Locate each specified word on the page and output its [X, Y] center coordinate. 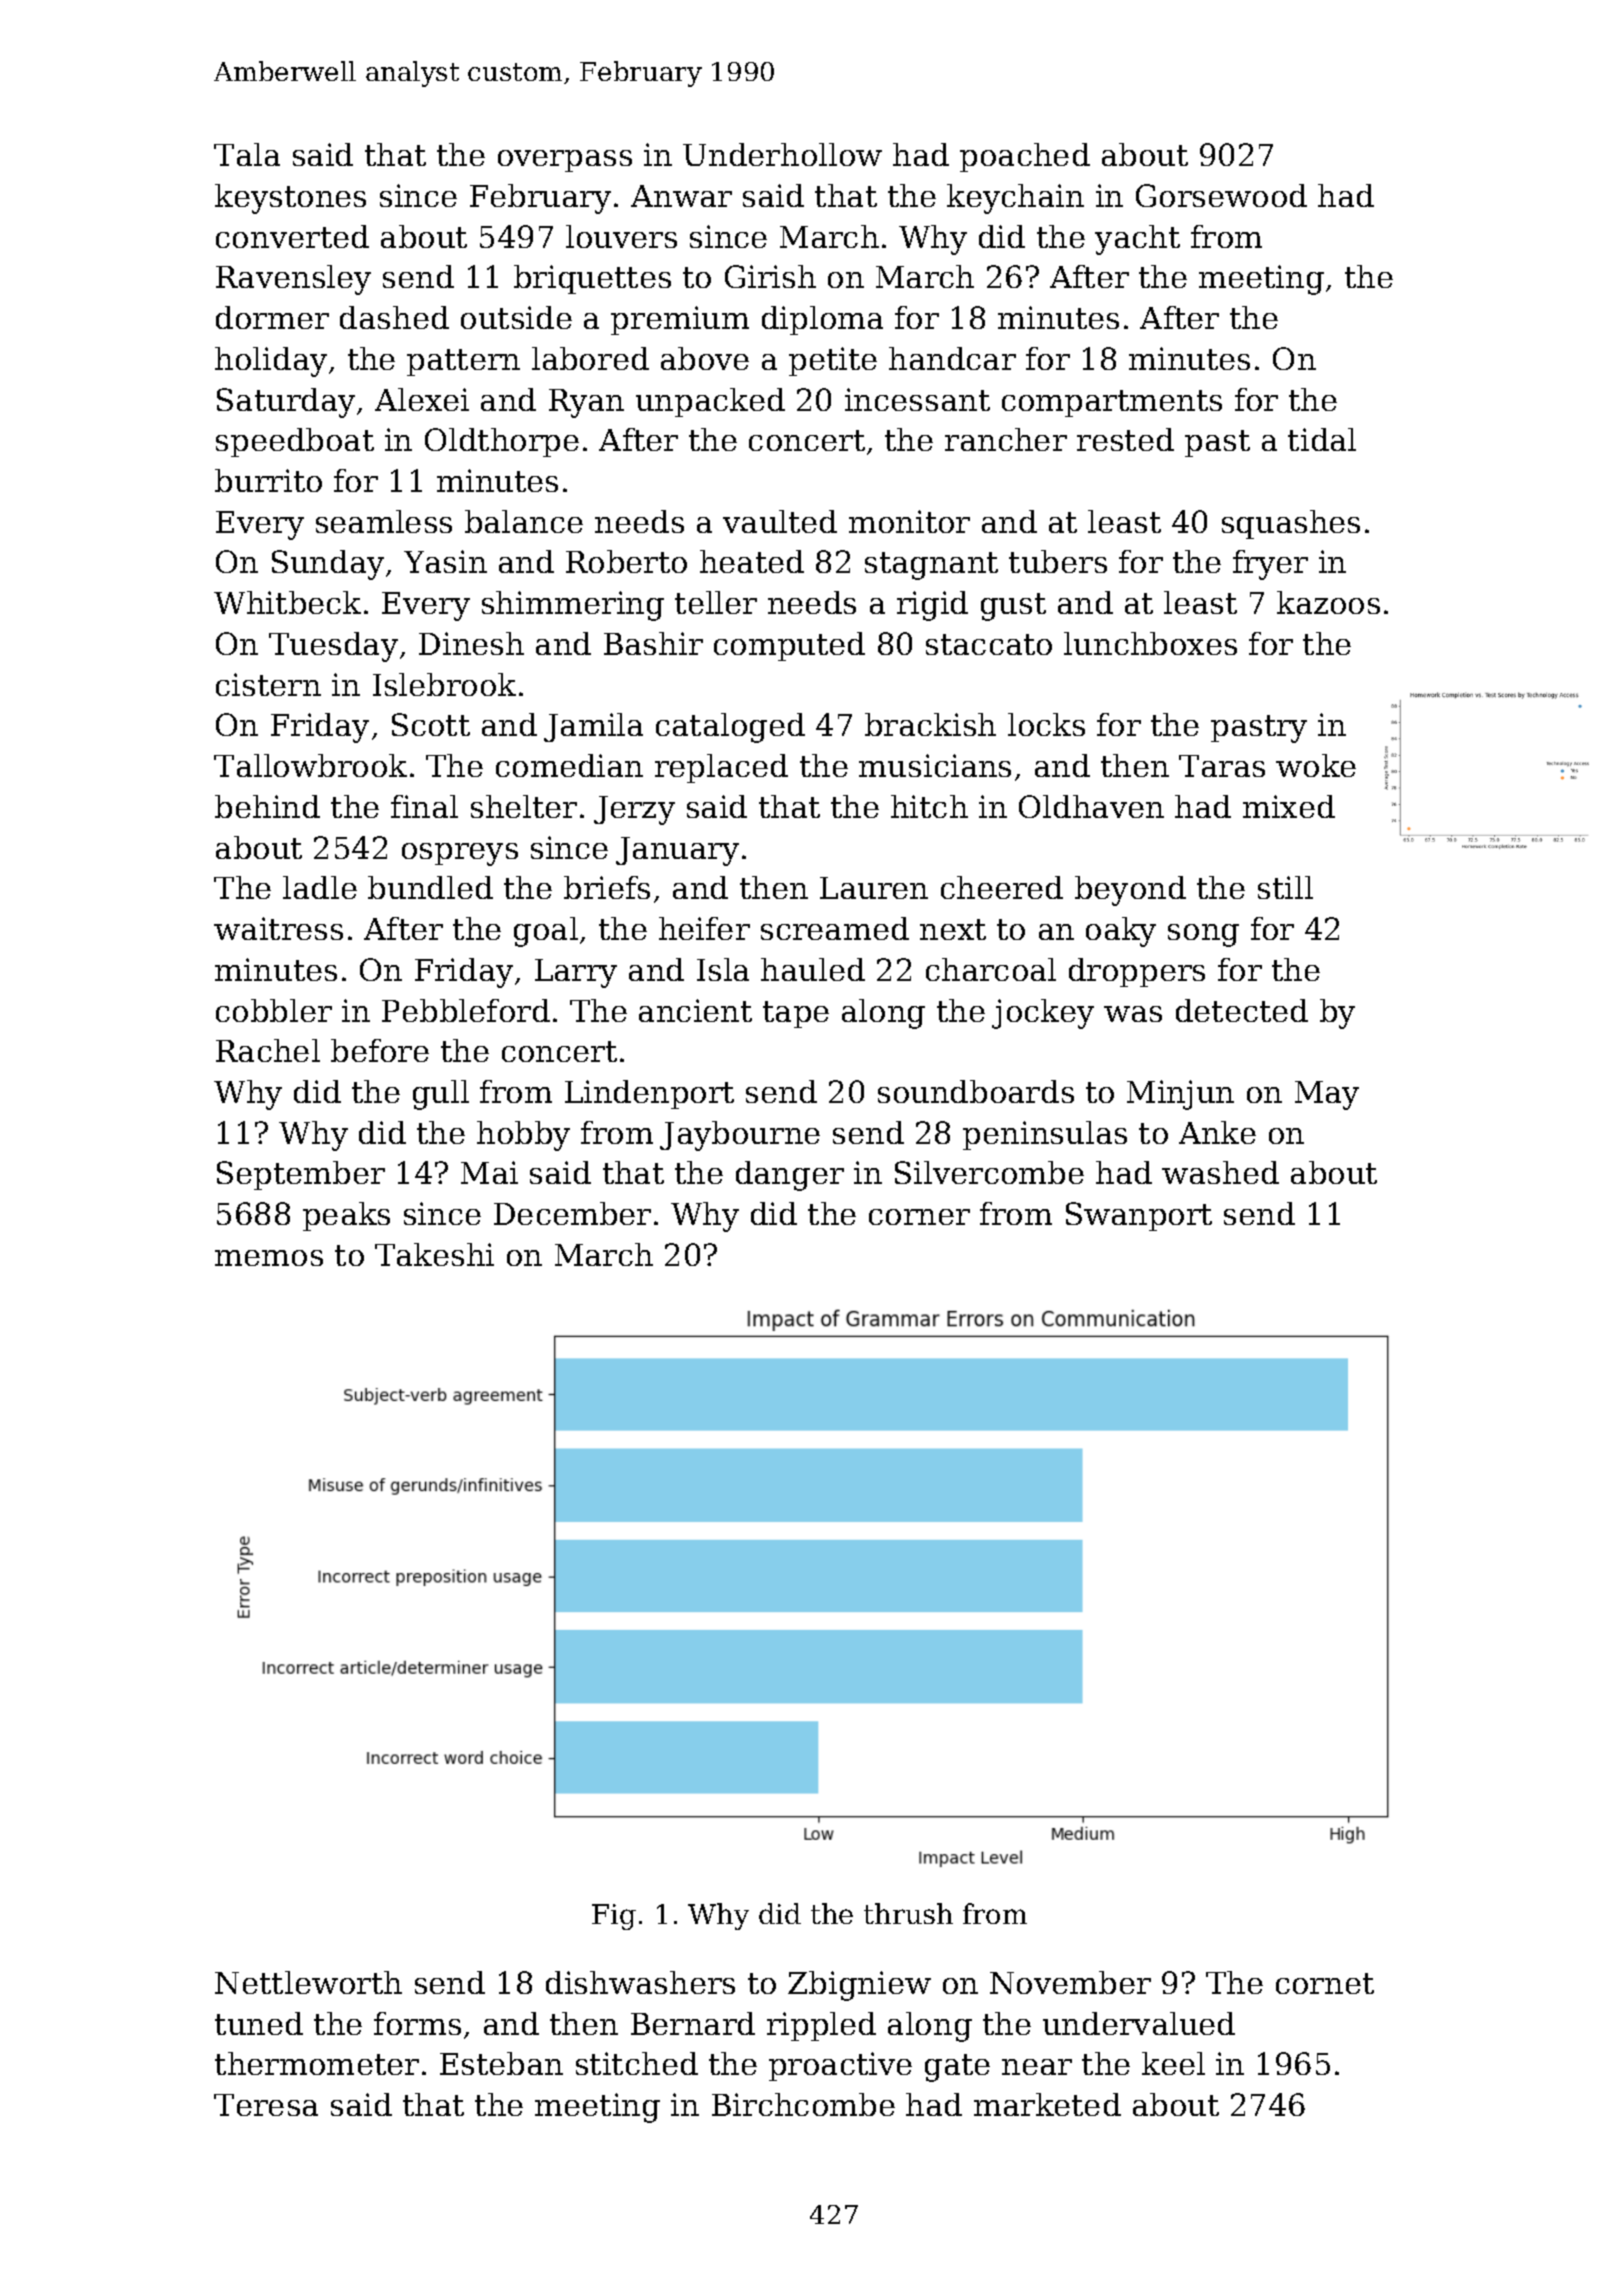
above [705, 358]
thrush [908, 1913]
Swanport [1139, 1216]
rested [1125, 439]
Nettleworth [308, 1982]
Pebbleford [466, 1010]
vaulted [780, 521]
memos [269, 1258]
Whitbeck [287, 602]
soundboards [976, 1091]
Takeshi [434, 1254]
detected [1242, 1010]
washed [1220, 1172]
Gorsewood [1221, 195]
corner [919, 1217]
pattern [463, 362]
